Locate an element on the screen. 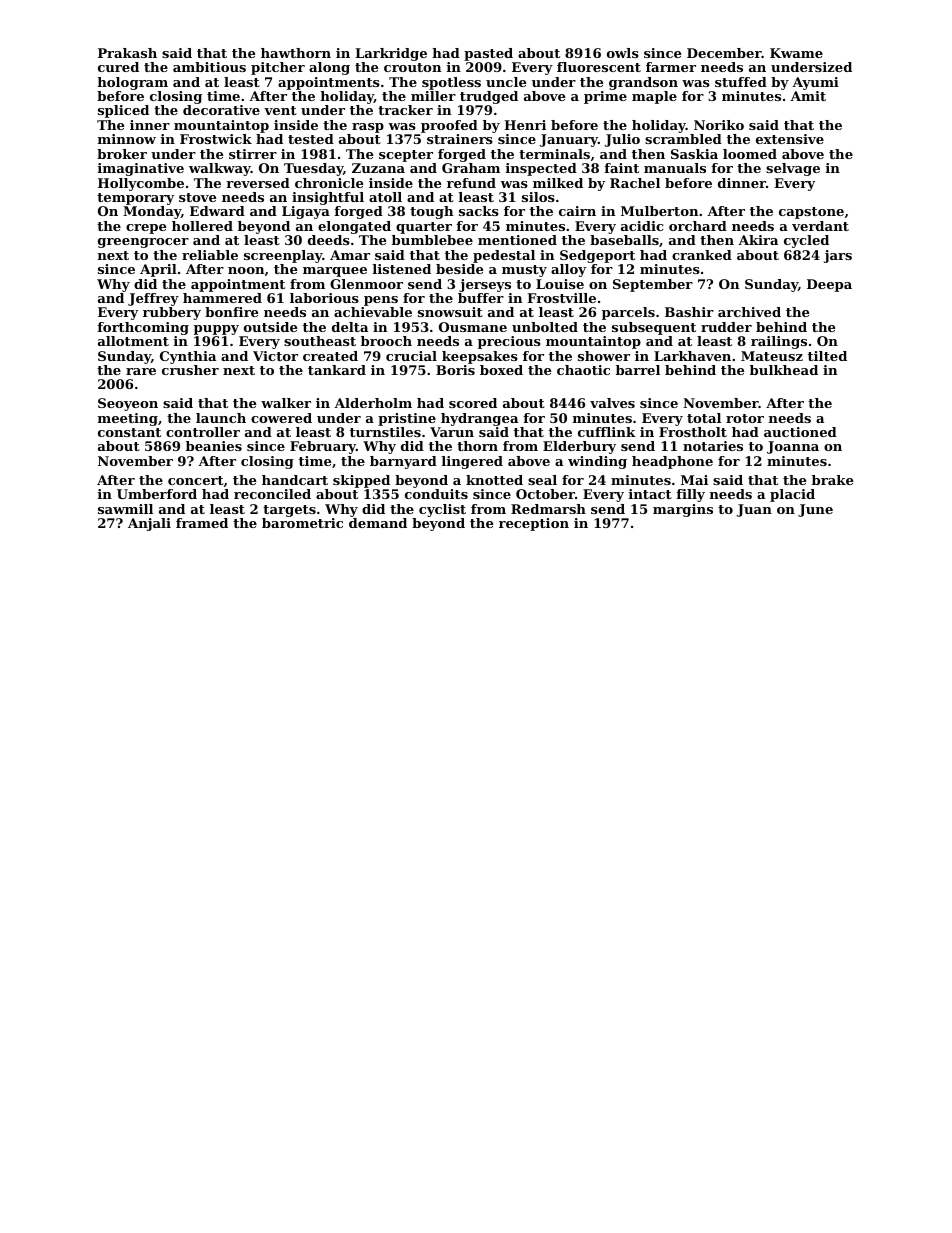 The image size is (952, 1233). auctioned is located at coordinates (800, 432).
